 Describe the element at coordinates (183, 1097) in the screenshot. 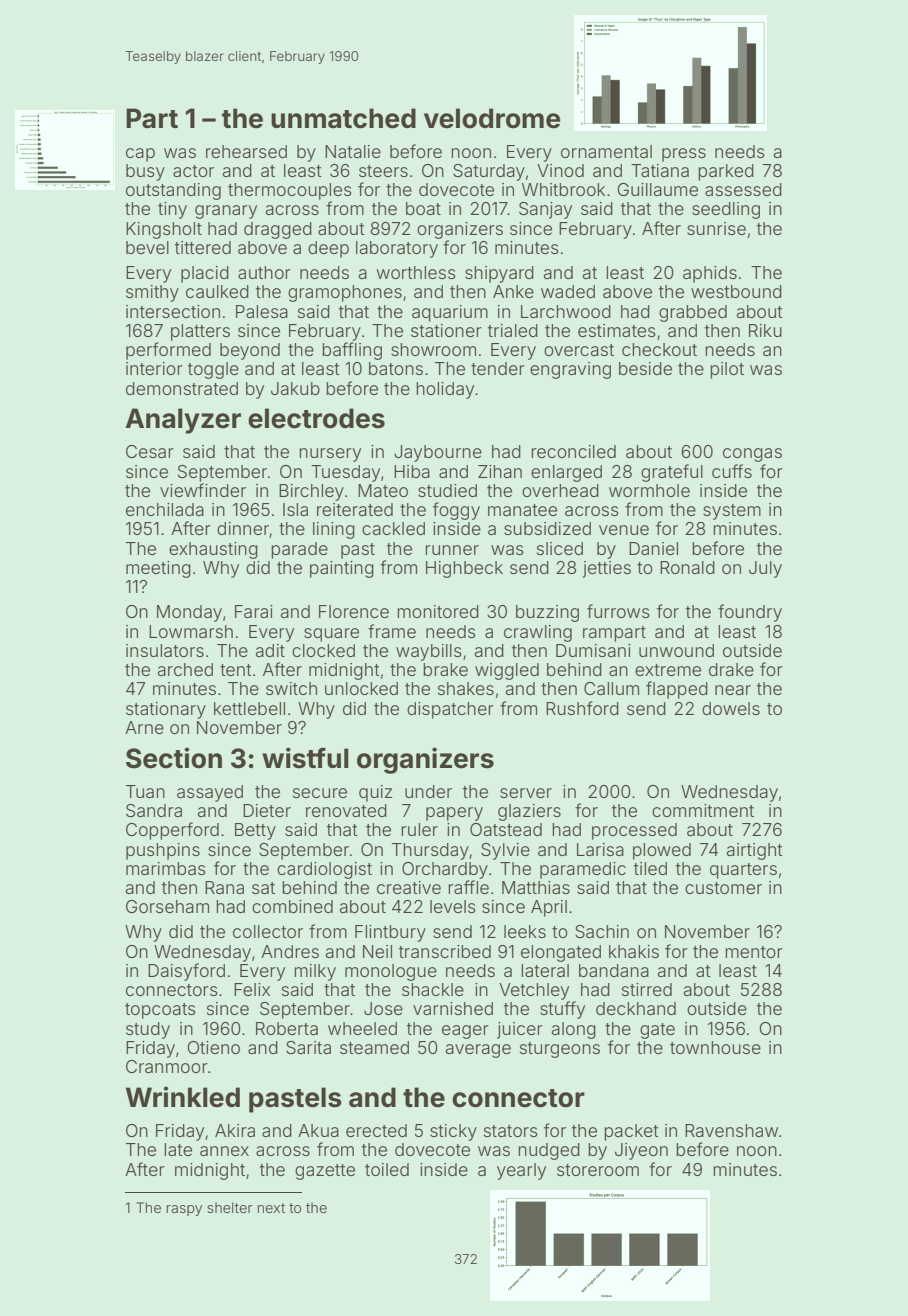

I see `Wrinkled` at that location.
